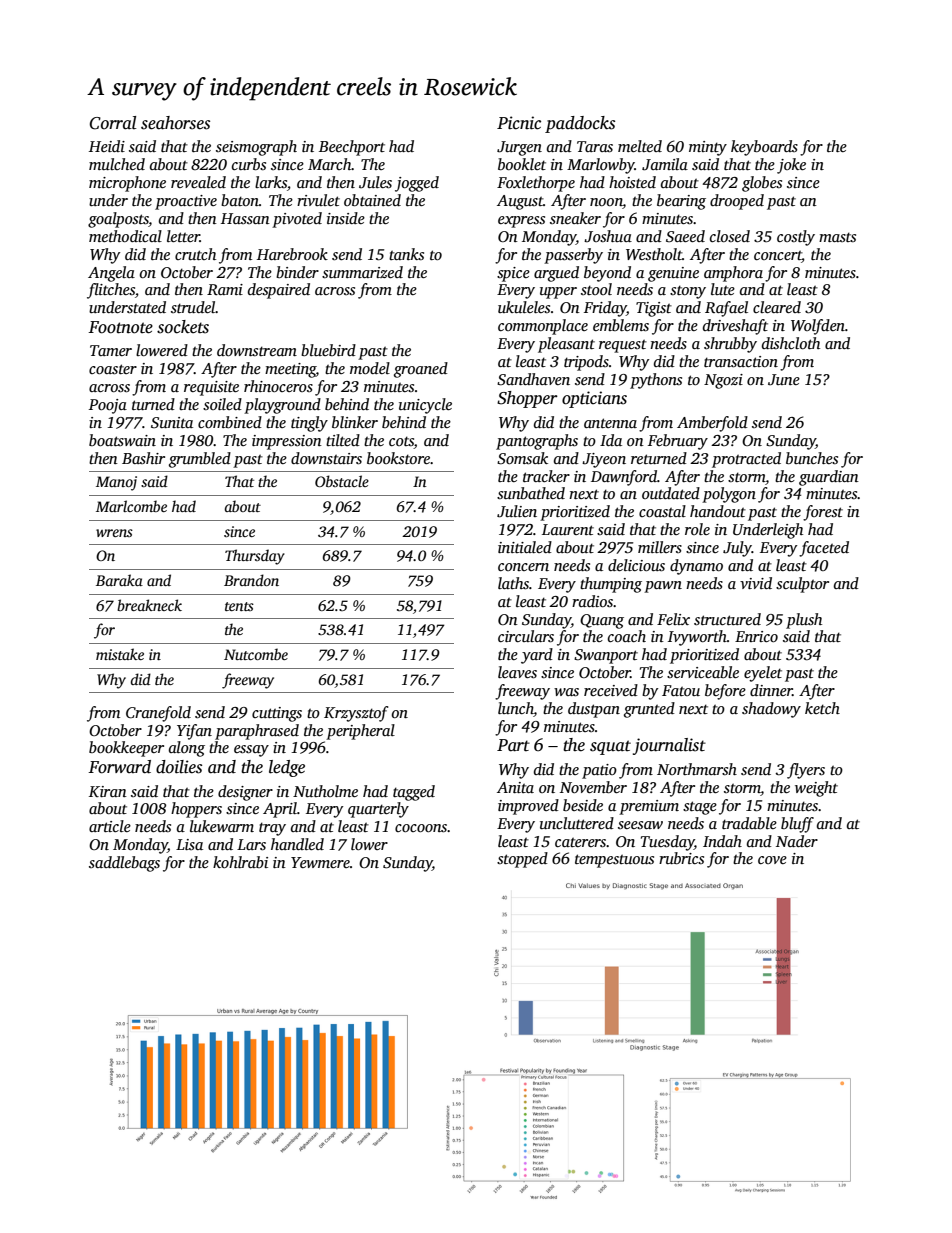 This screenshot has width=952, height=1233. Describe the element at coordinates (712, 424) in the screenshot. I see `Amberfold` at that location.
